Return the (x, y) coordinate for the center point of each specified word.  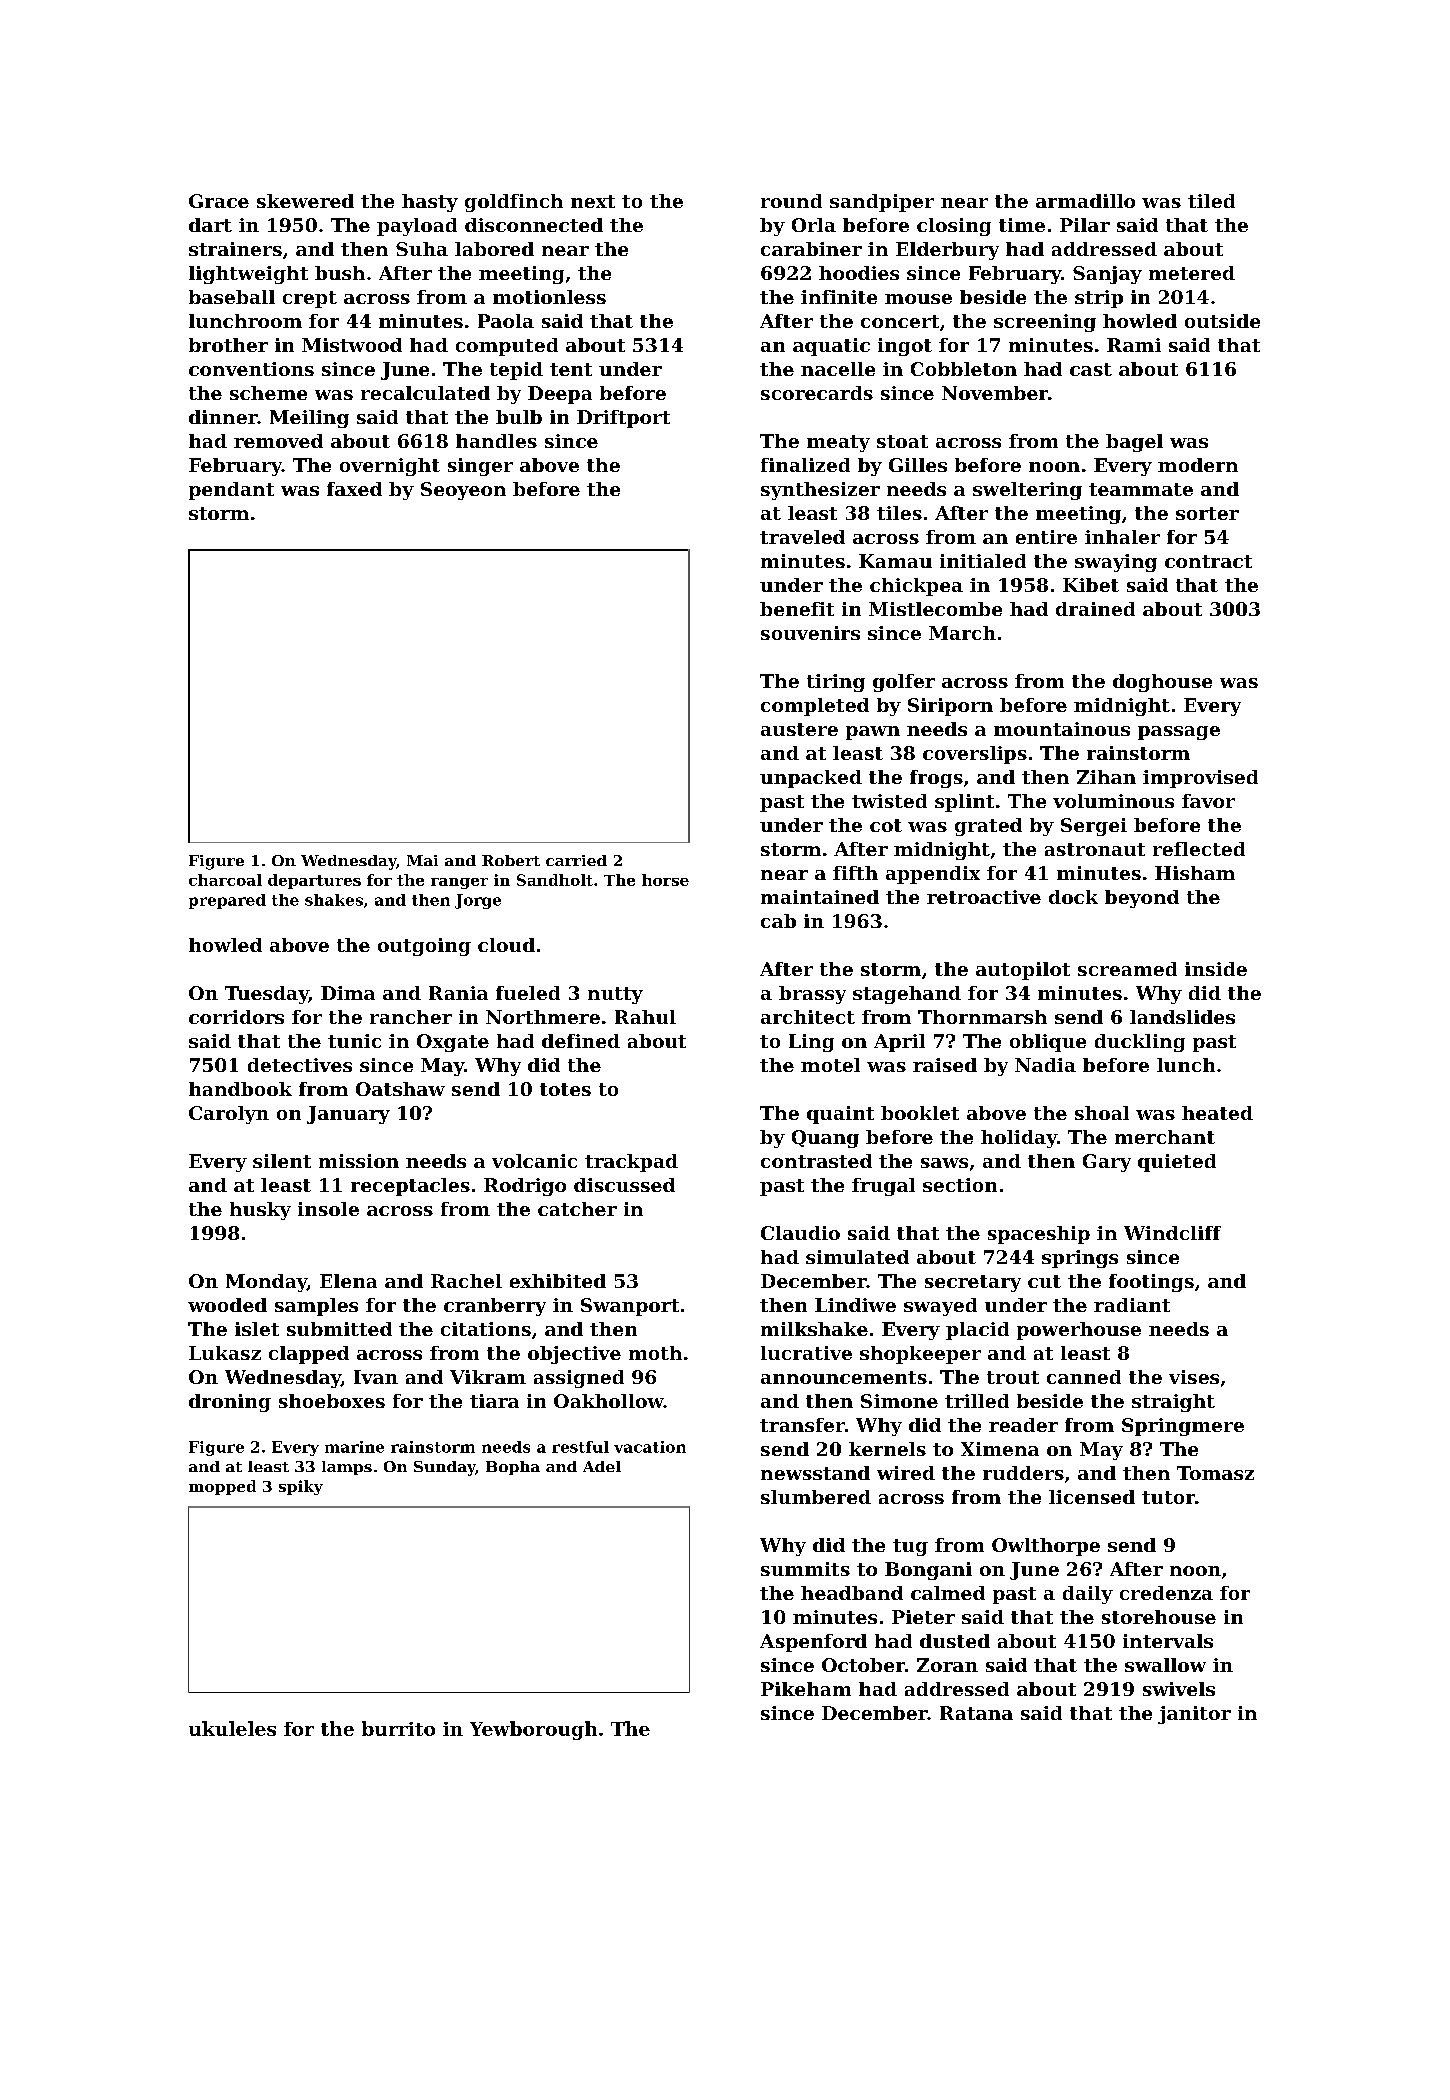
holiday (1019, 1139)
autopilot (1023, 971)
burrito (398, 1728)
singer (480, 467)
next (593, 201)
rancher (411, 1017)
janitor (1194, 1715)
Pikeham (806, 1689)
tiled (1211, 201)
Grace (219, 201)
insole (328, 1209)
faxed (354, 489)
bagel (1134, 443)
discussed (624, 1185)
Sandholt (555, 880)
